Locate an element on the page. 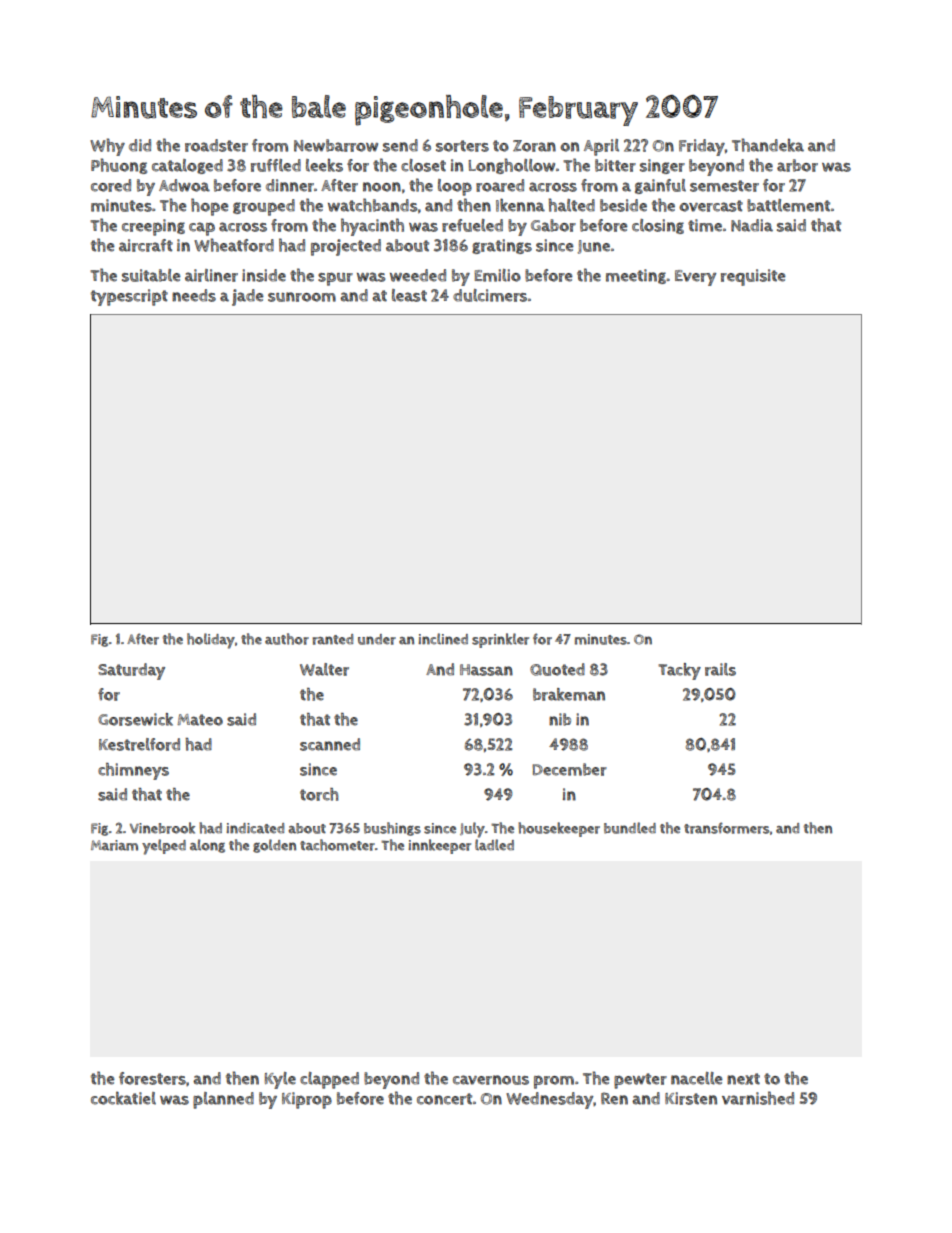 The image size is (952, 1233). torch is located at coordinates (319, 794).
